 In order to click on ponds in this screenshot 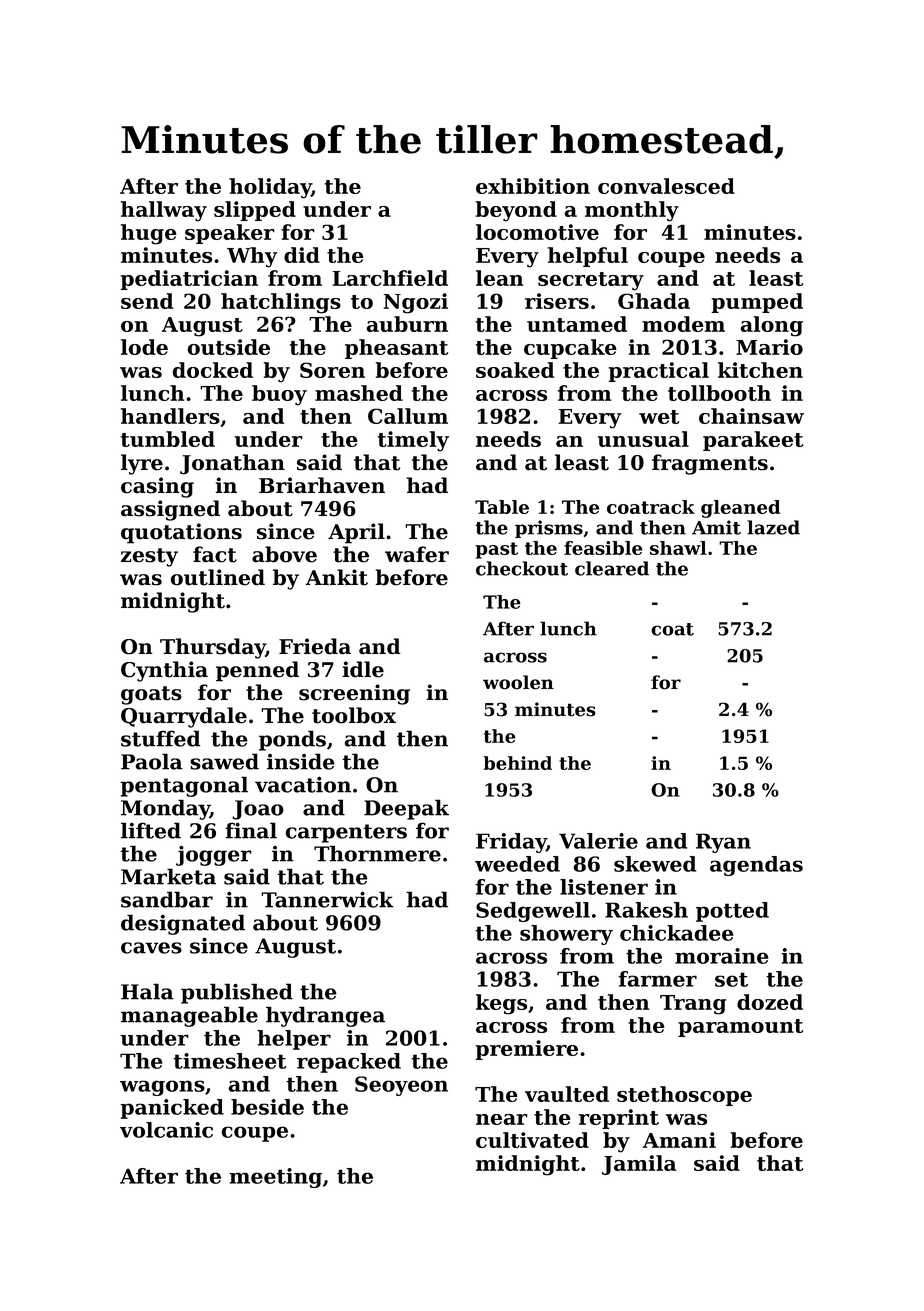, I will do `click(292, 740)`.
